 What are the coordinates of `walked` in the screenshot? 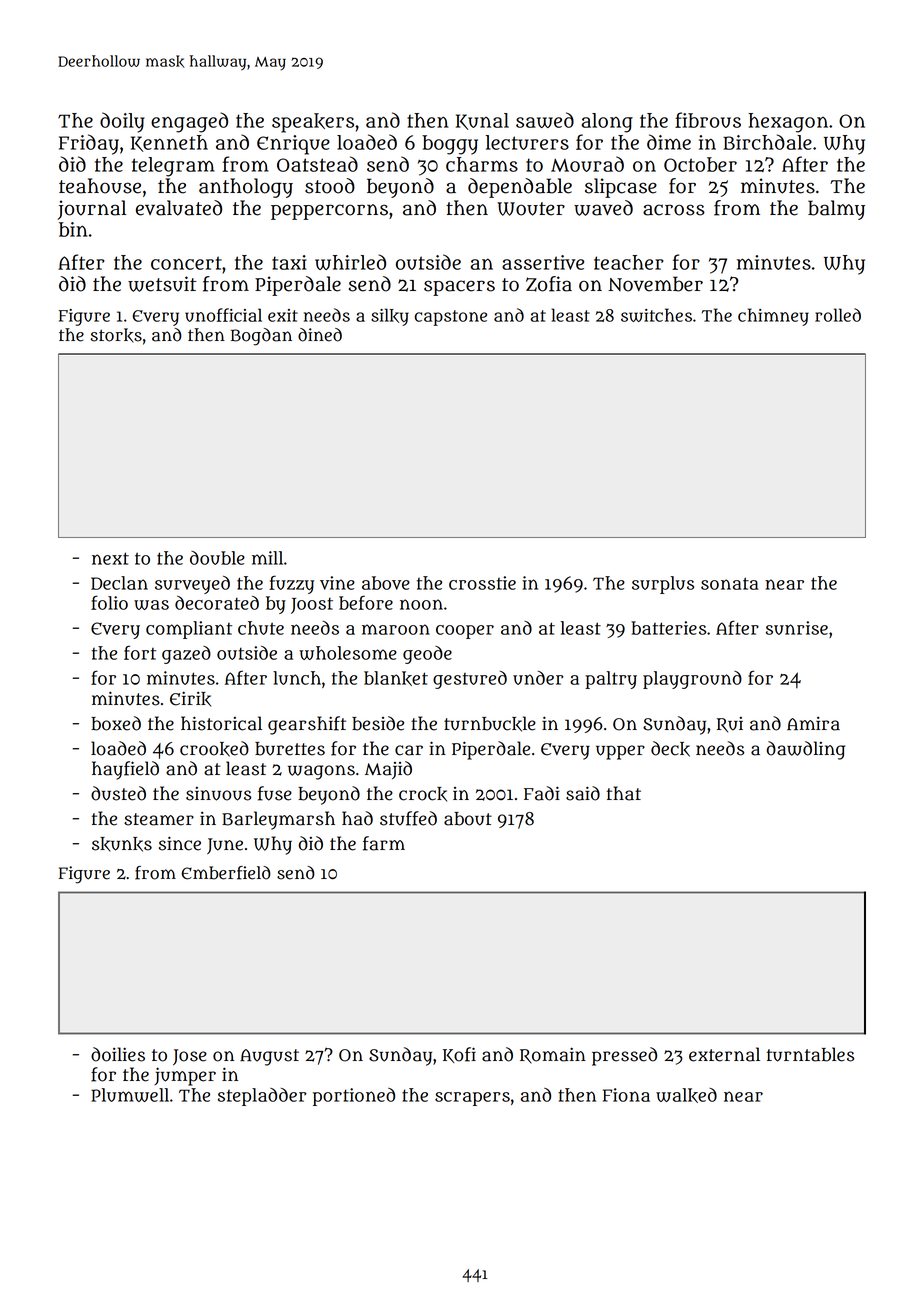 It's located at (686, 1095).
